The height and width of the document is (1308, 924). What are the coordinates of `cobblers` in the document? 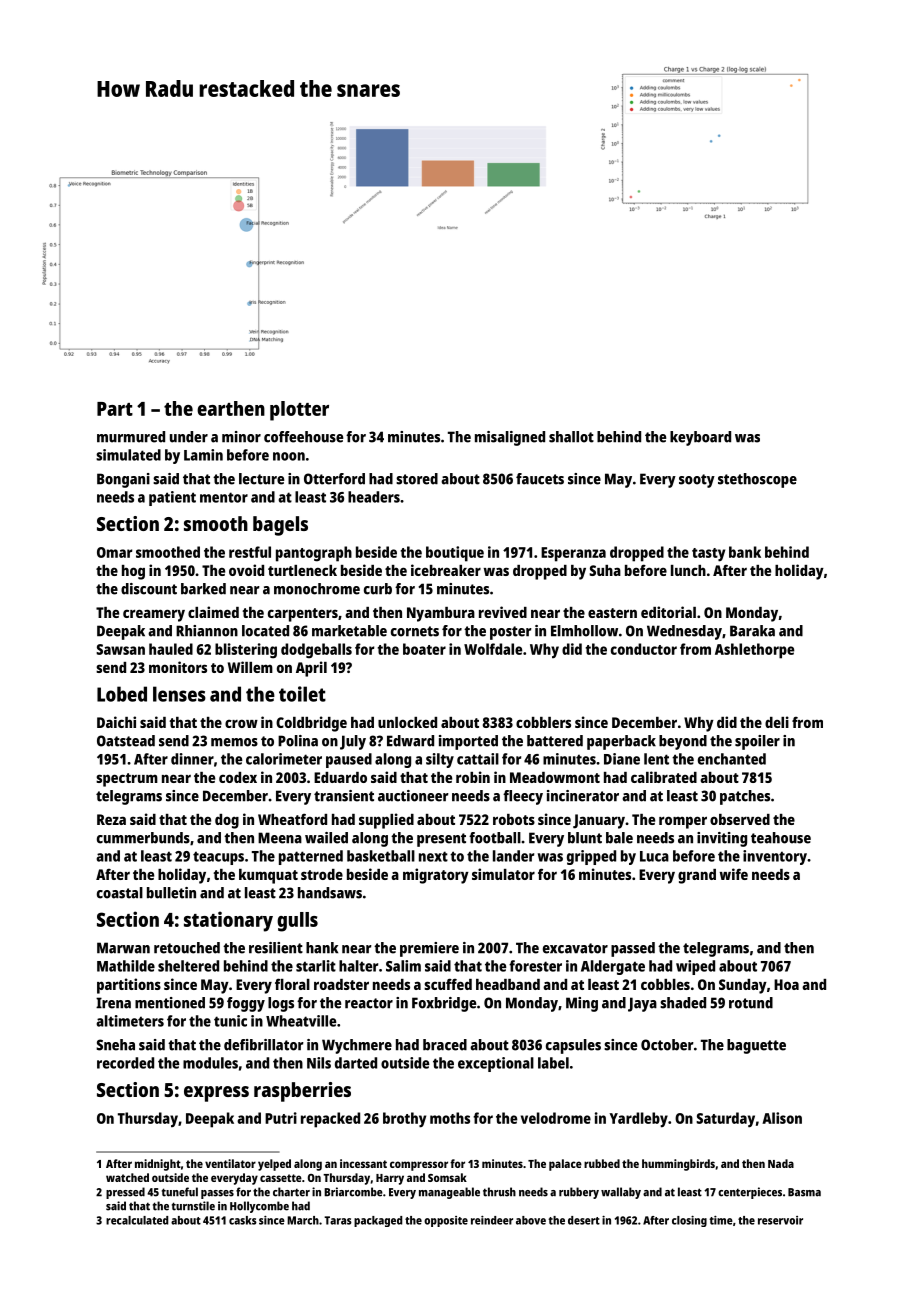 It's located at (543, 722).
